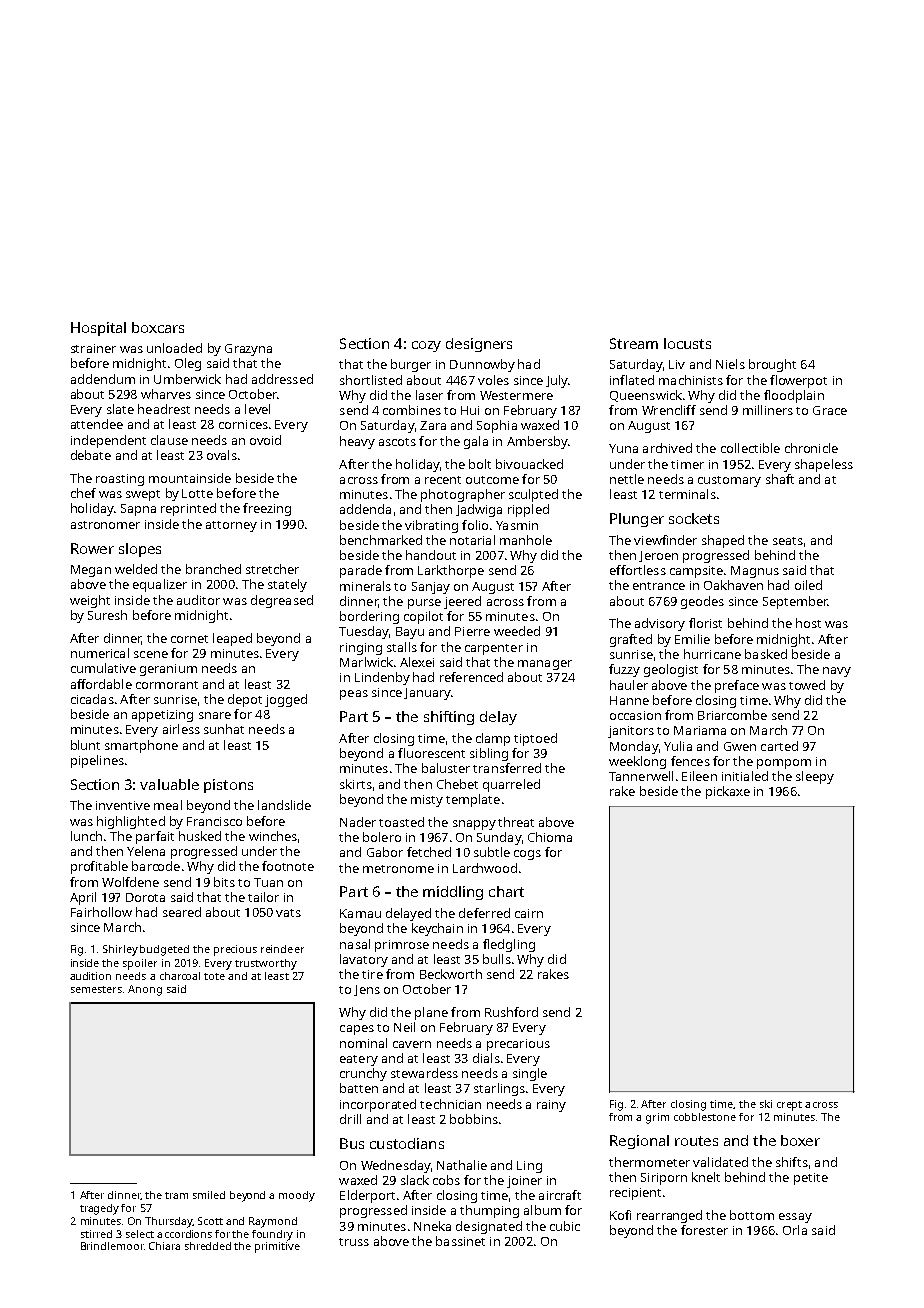 The width and height of the screenshot is (924, 1308). Describe the element at coordinates (728, 792) in the screenshot. I see `pickaxe` at that location.
